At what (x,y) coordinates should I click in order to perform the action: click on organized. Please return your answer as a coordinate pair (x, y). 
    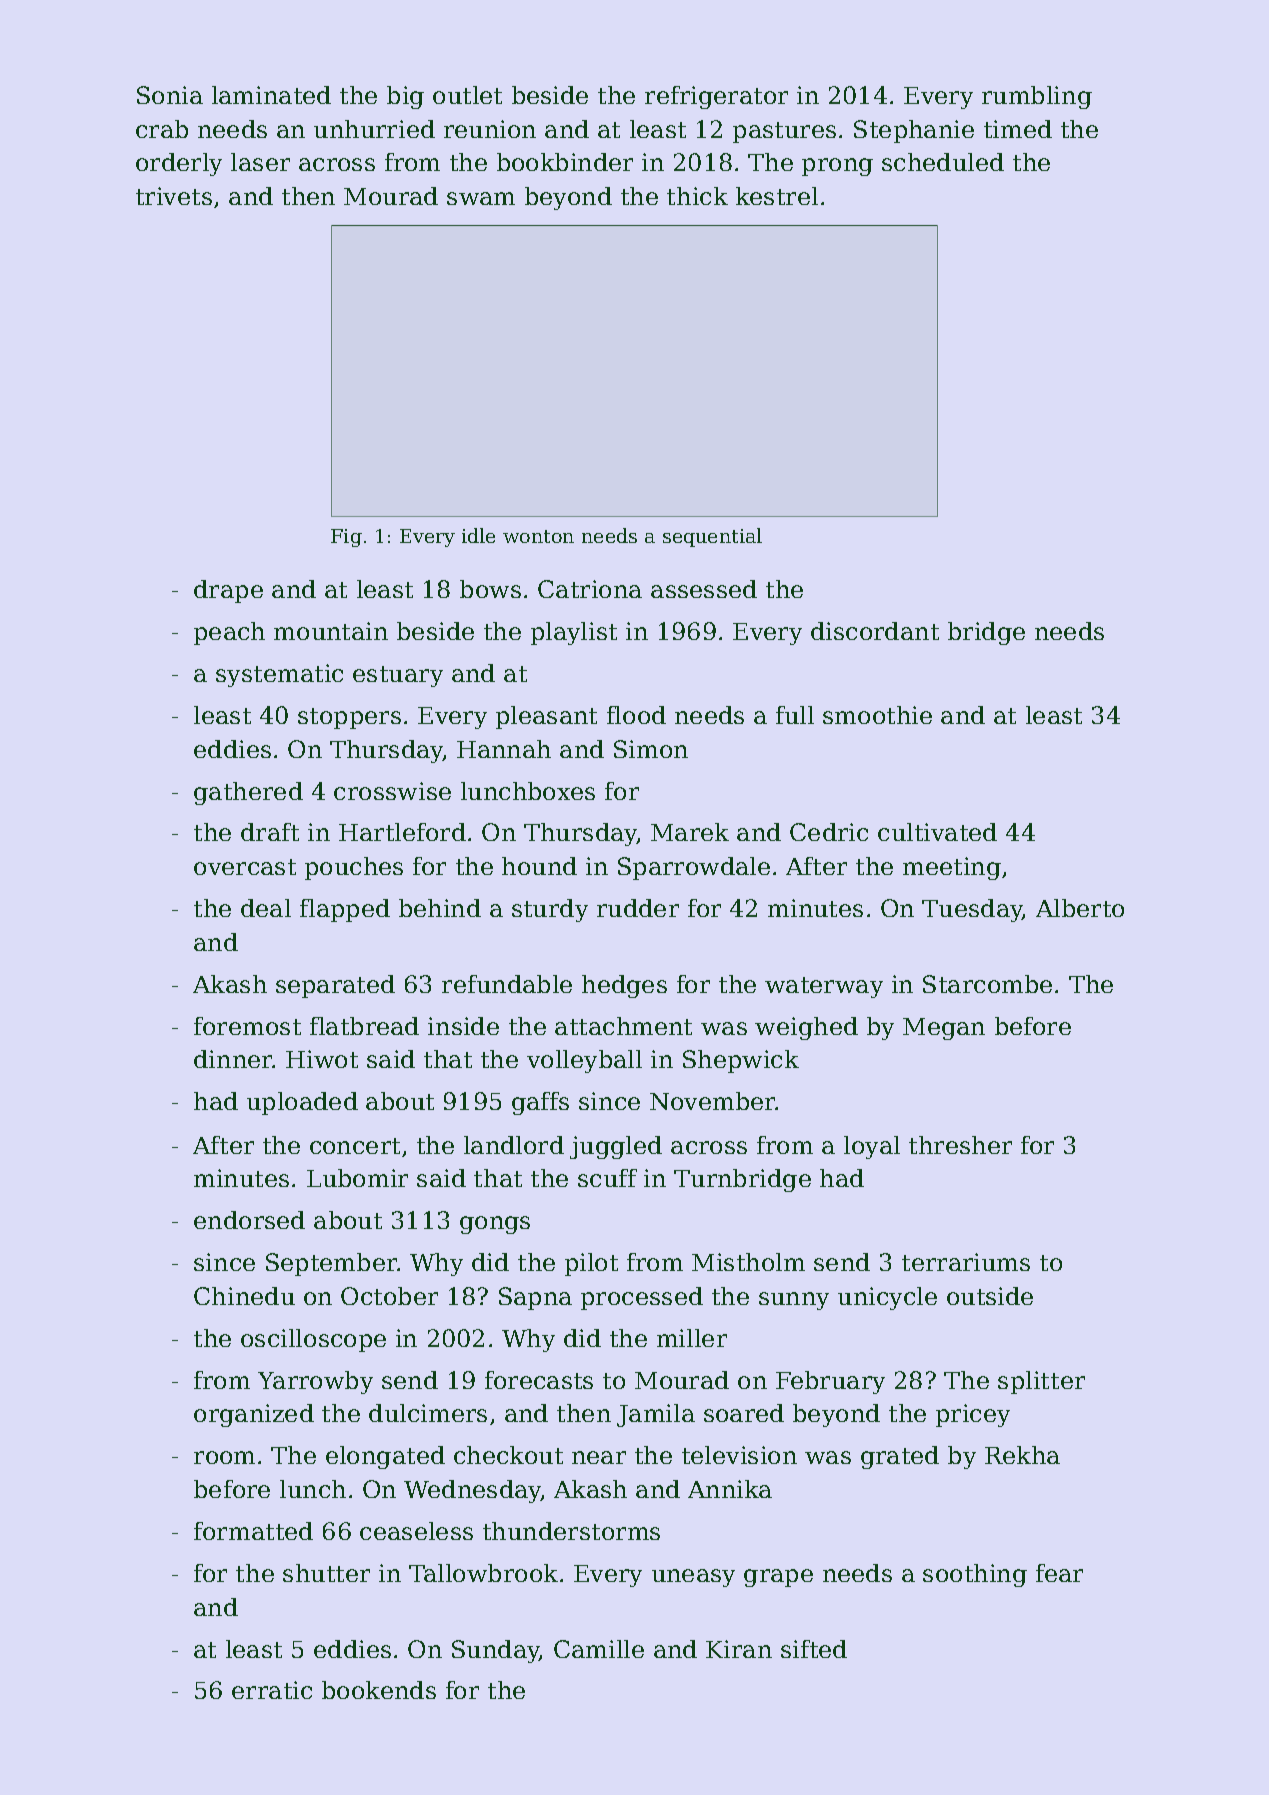
    Looking at the image, I should click on (254, 1415).
